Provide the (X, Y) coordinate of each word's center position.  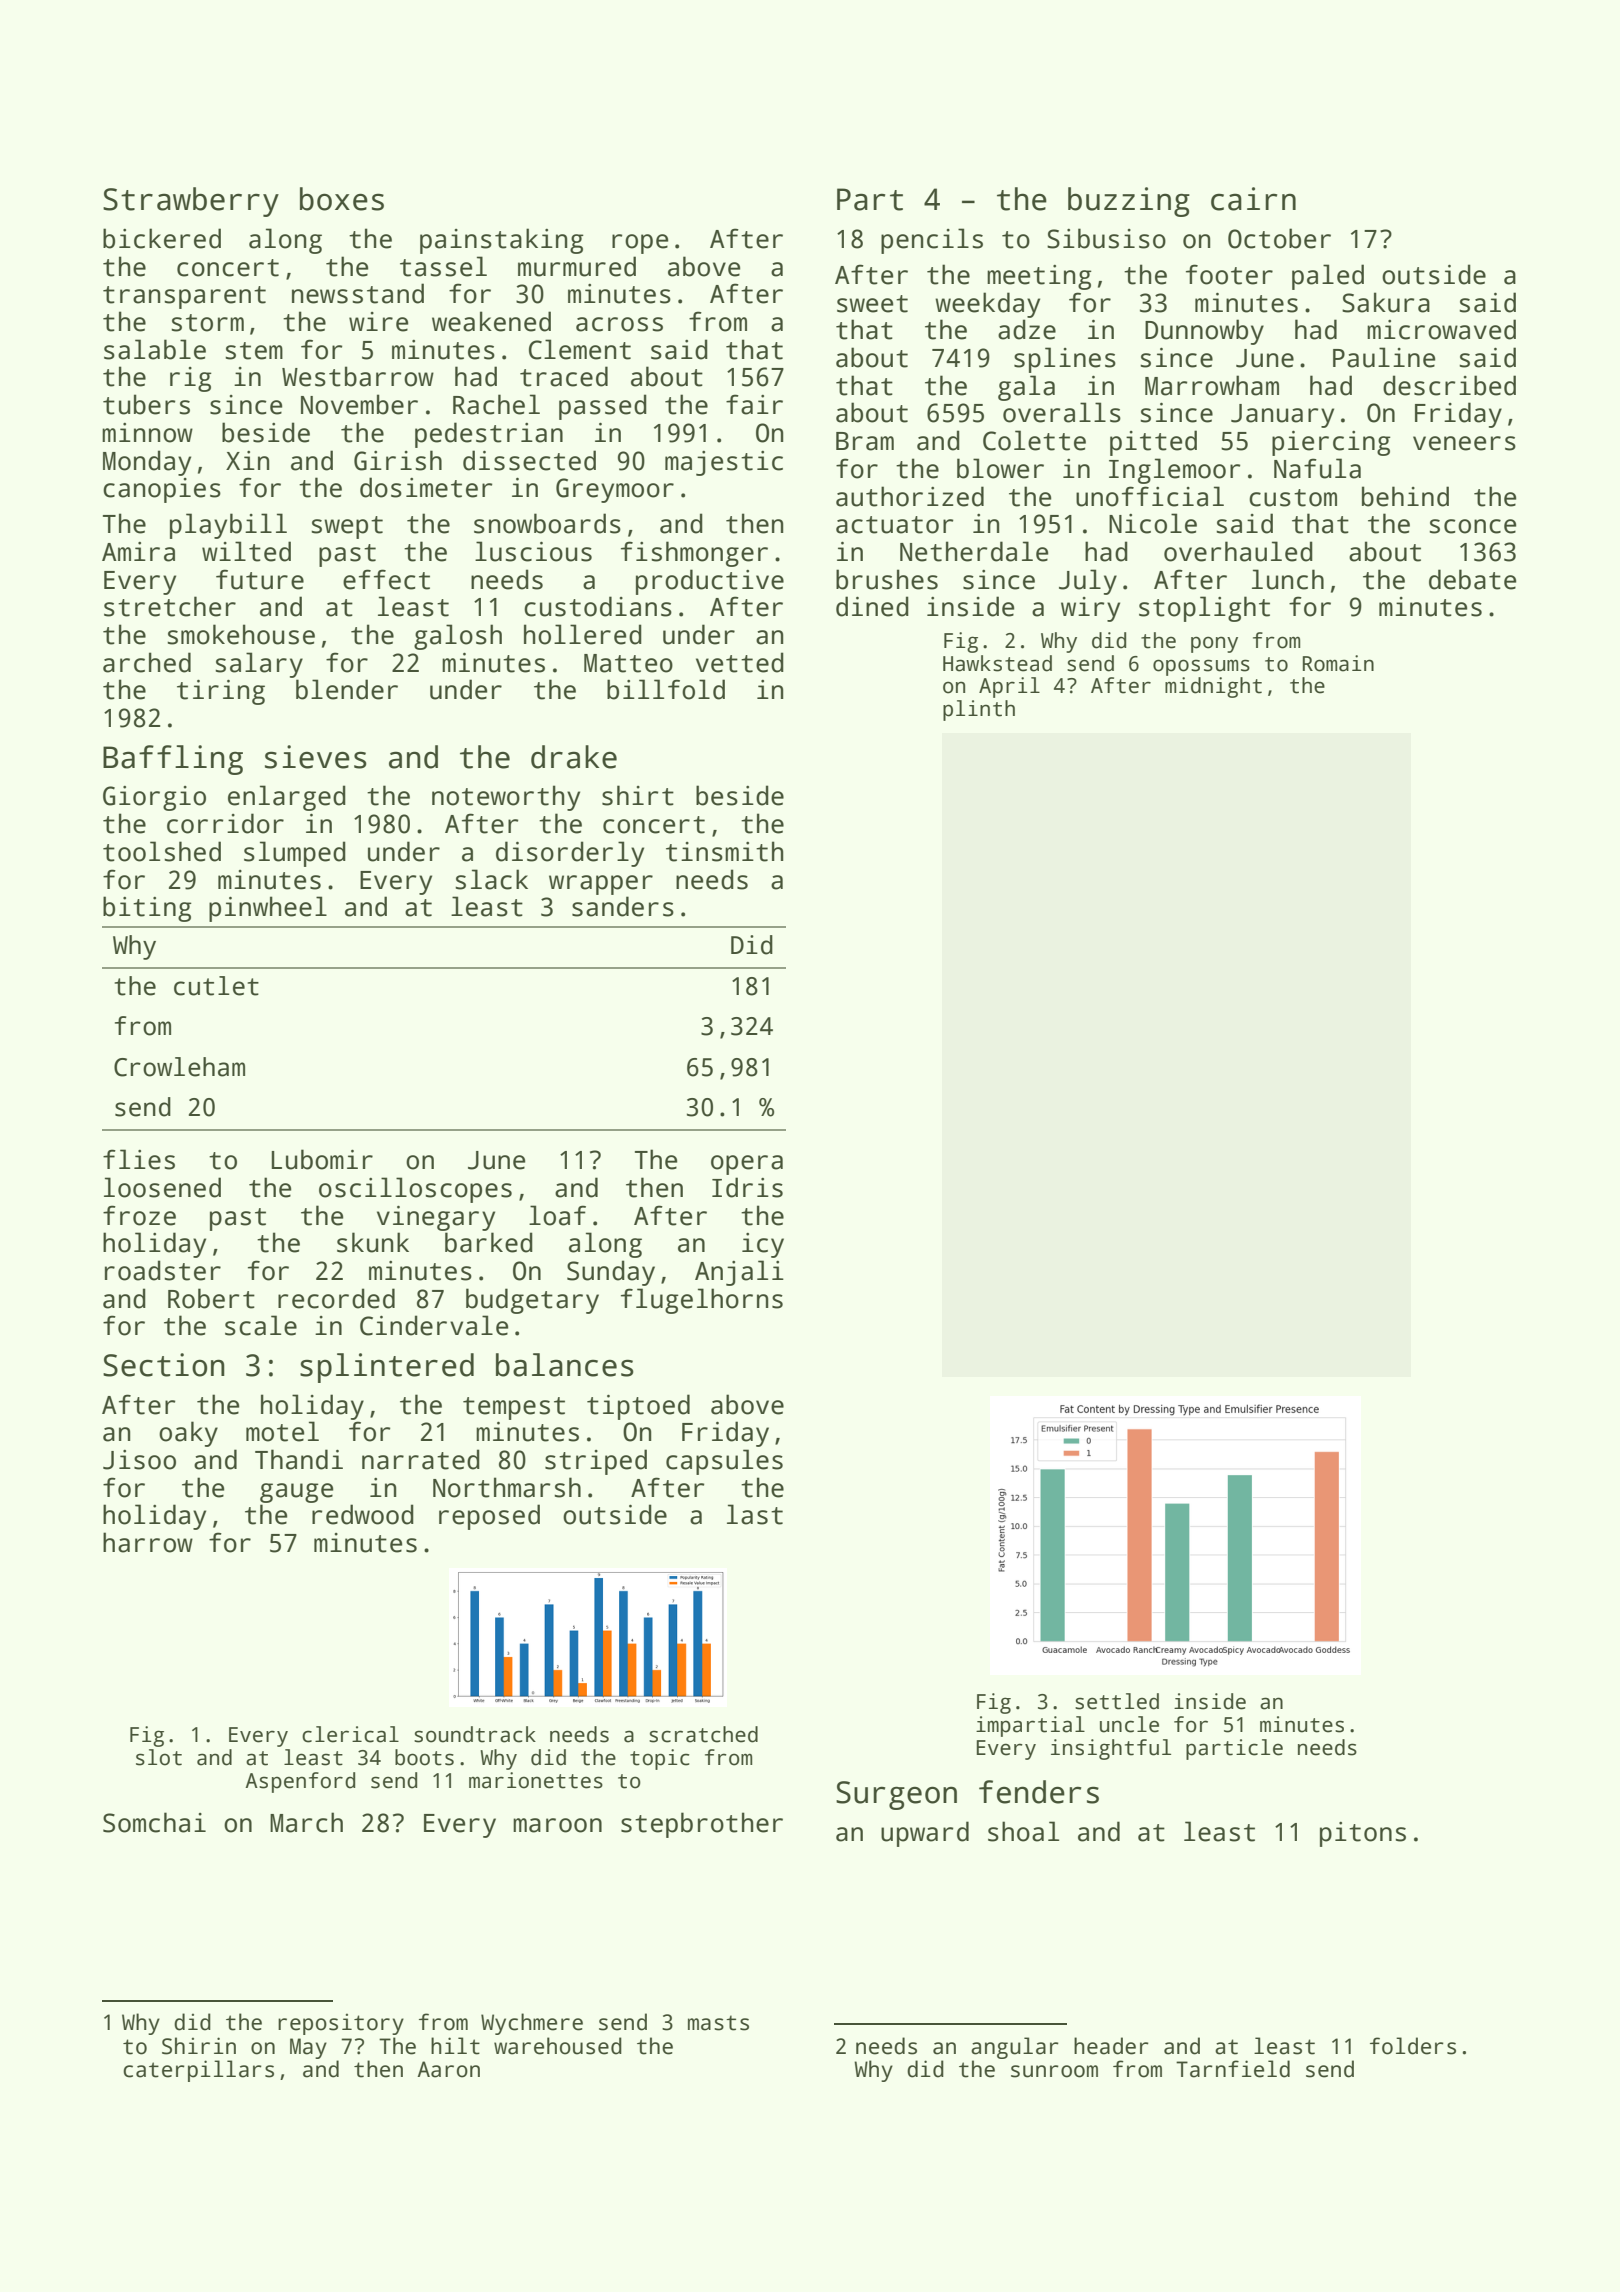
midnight (1213, 687)
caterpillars (198, 2071)
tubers (146, 404)
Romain (1338, 663)
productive (710, 582)
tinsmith (724, 851)
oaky (188, 1434)
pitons (1363, 1834)
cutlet (216, 986)
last (755, 1514)
